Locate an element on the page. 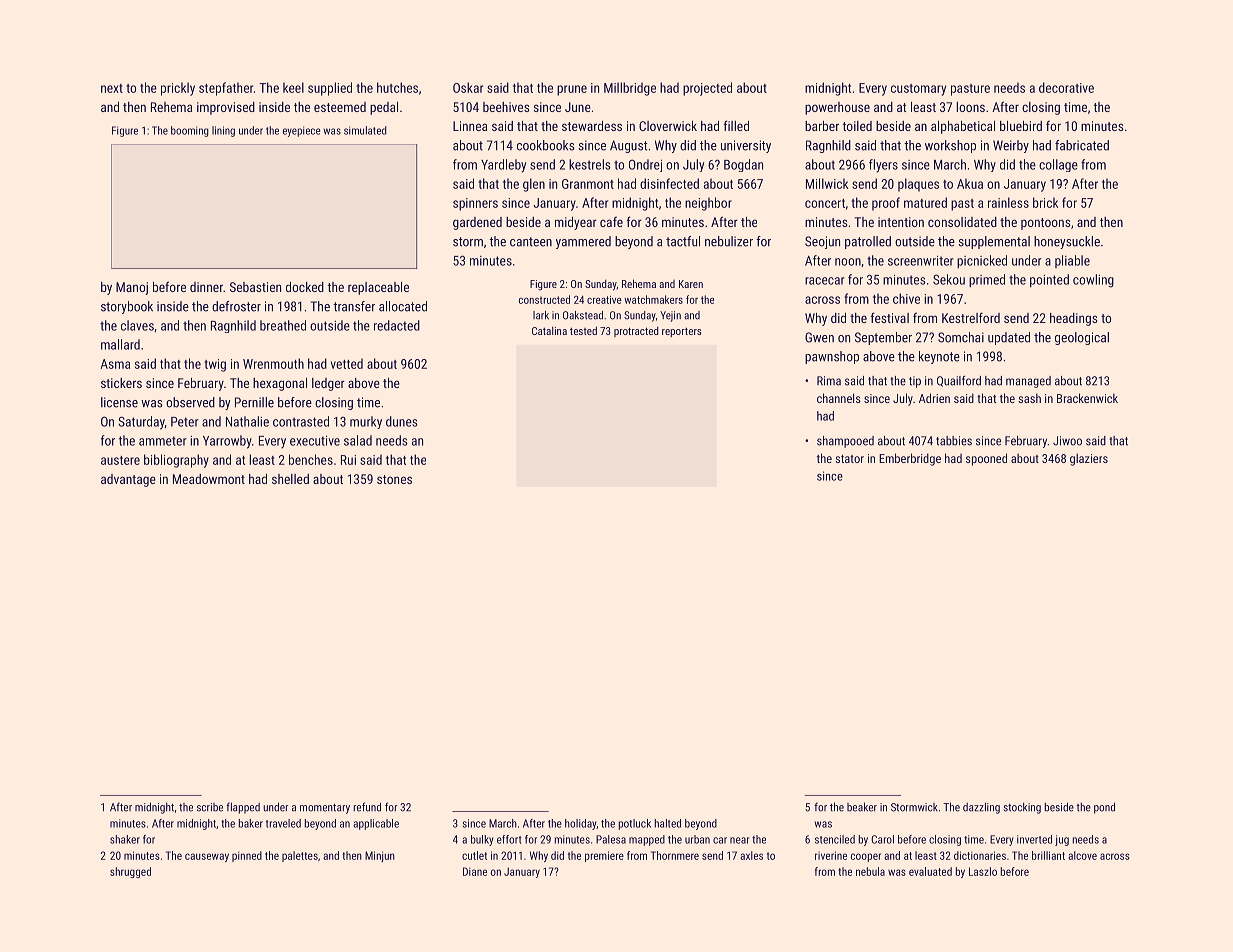 The width and height of the page is (1233, 952). stator is located at coordinates (849, 459).
